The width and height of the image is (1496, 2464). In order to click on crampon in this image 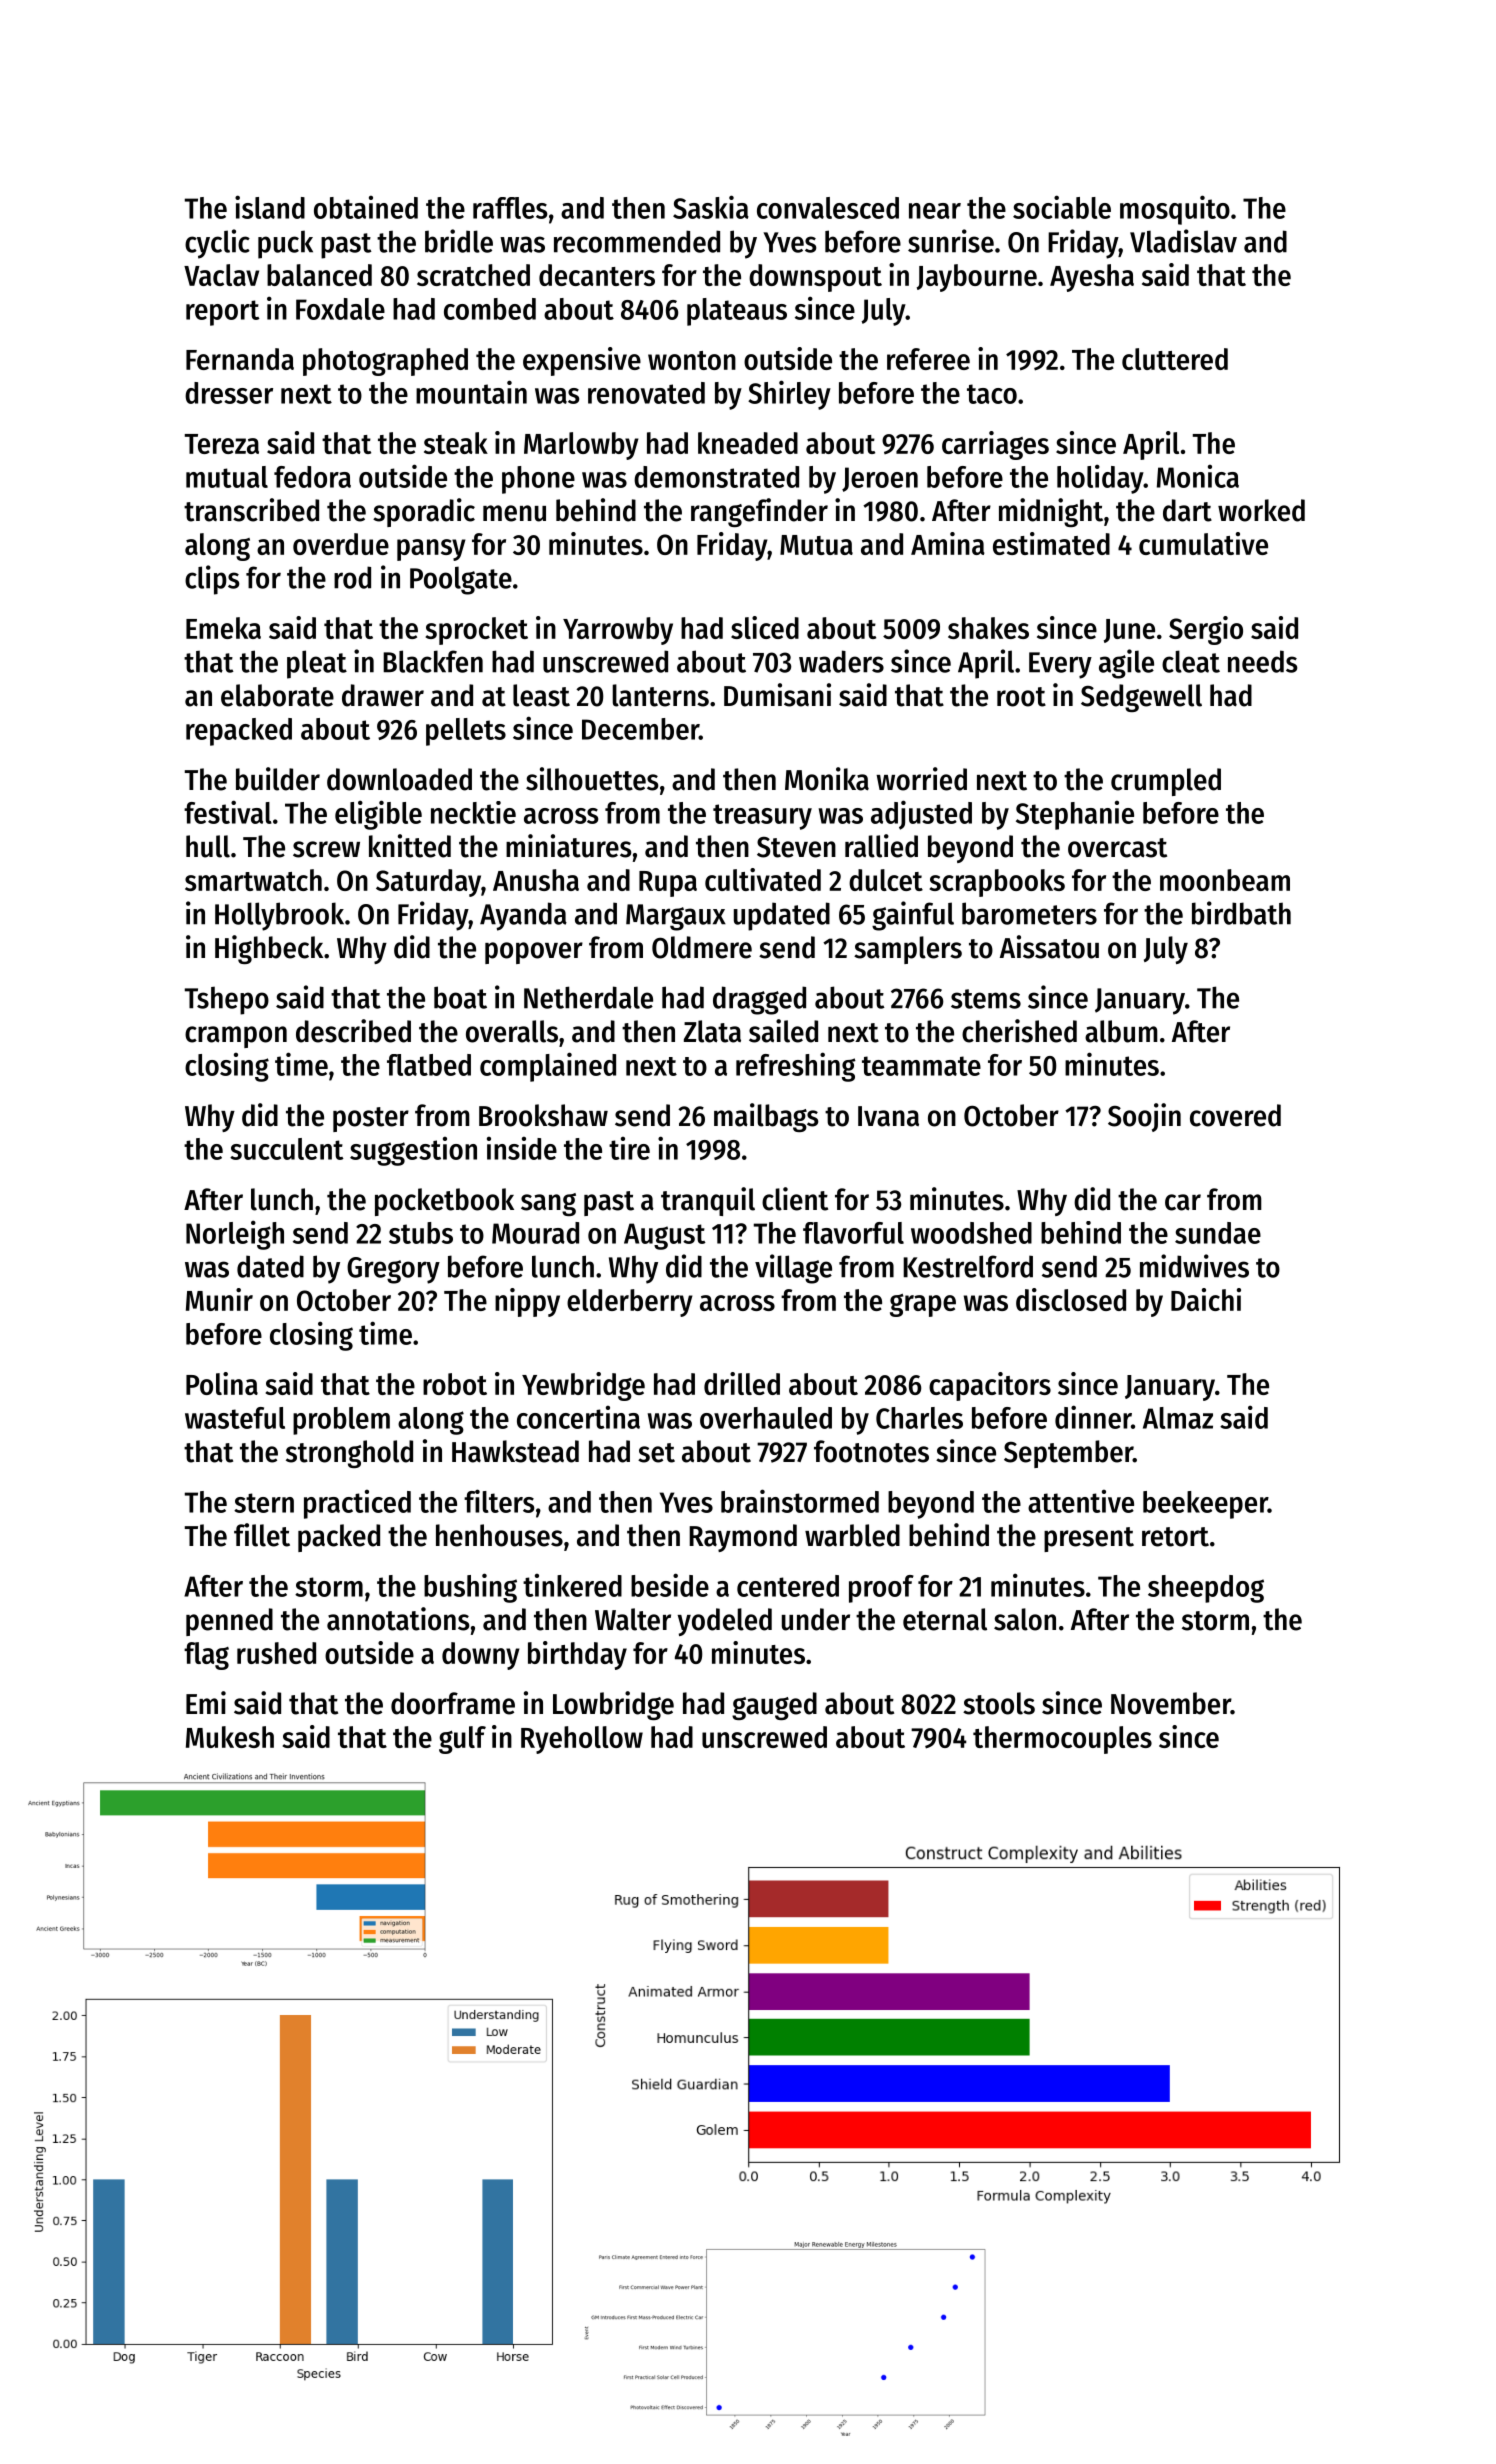, I will do `click(236, 1037)`.
